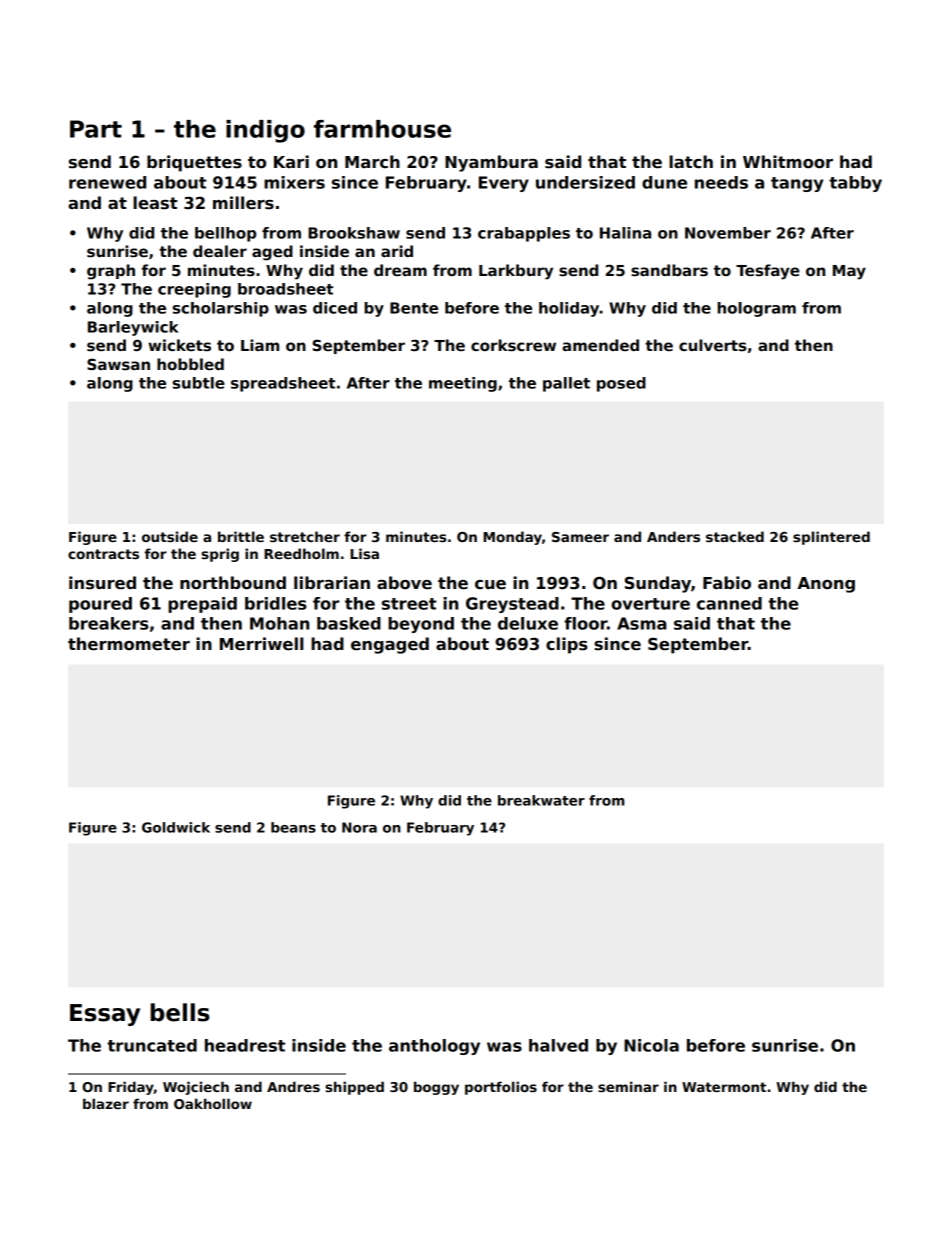  Describe the element at coordinates (100, 605) in the screenshot. I see `poured` at that location.
